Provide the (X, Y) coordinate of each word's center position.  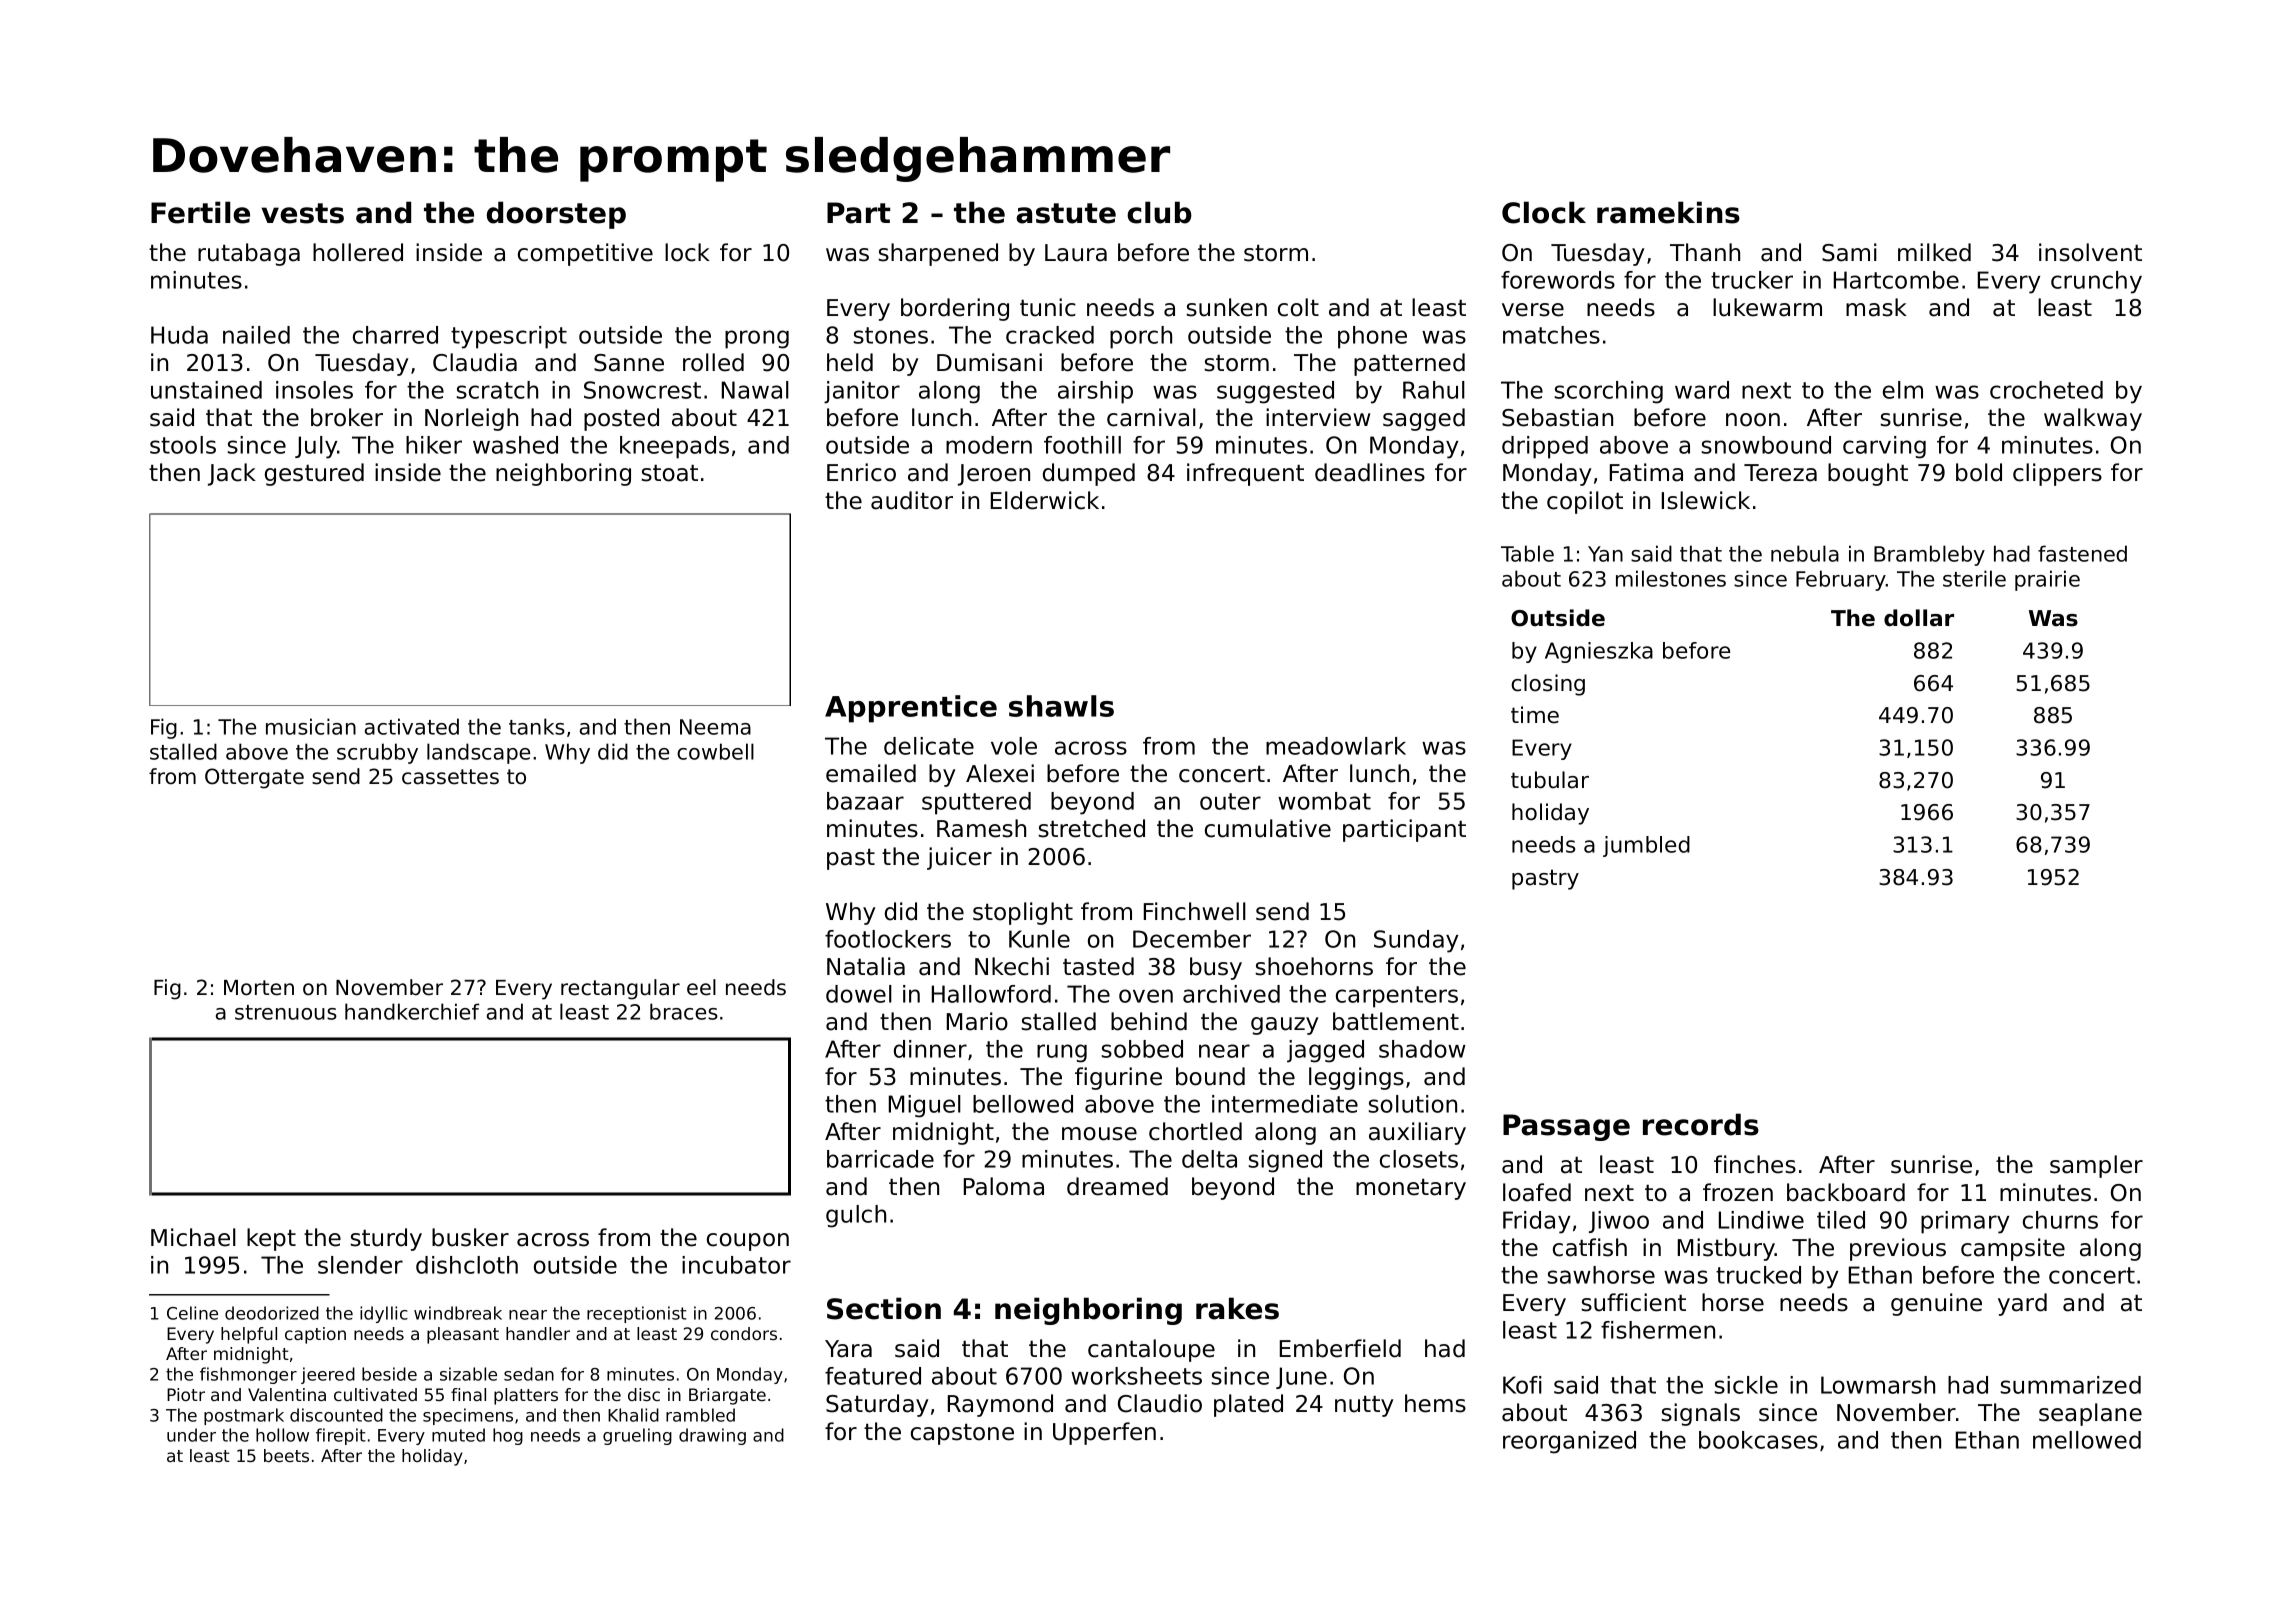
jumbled (1646, 846)
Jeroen (994, 475)
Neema (715, 727)
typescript (509, 337)
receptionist (637, 1314)
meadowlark (1336, 746)
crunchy (2096, 282)
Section (884, 1308)
